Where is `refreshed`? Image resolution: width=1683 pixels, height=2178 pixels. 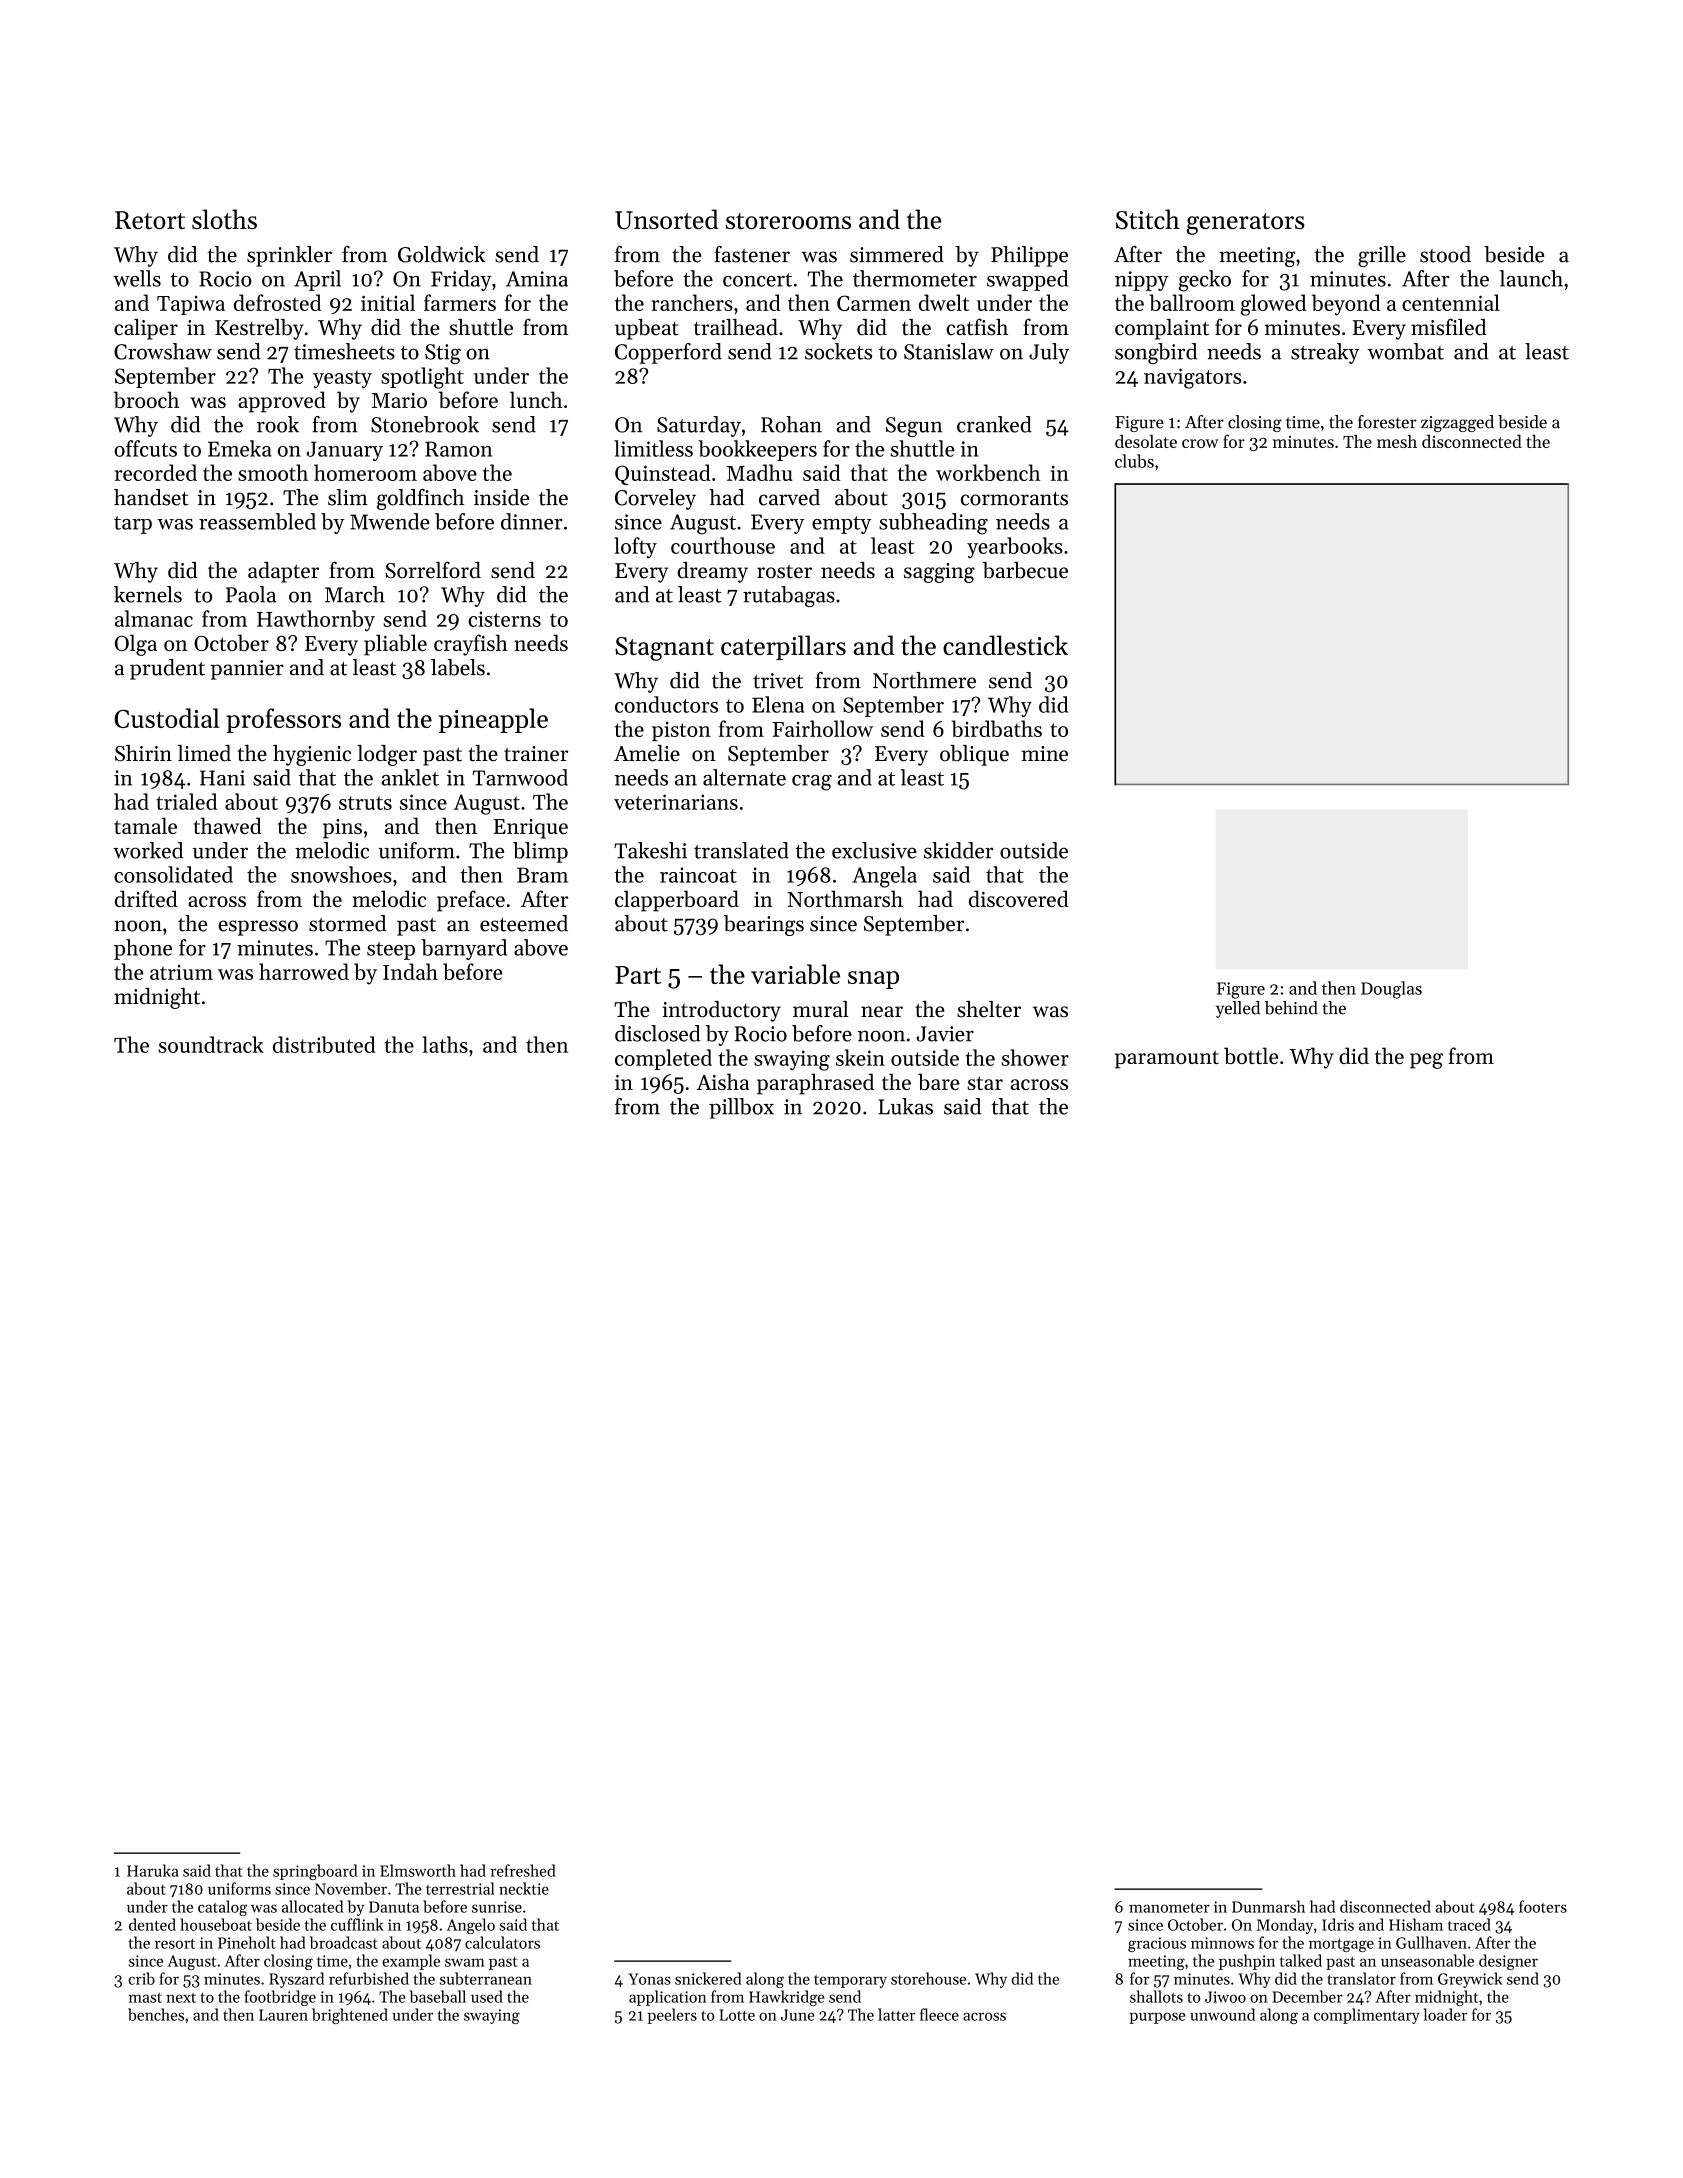 refreshed is located at coordinates (523, 1870).
